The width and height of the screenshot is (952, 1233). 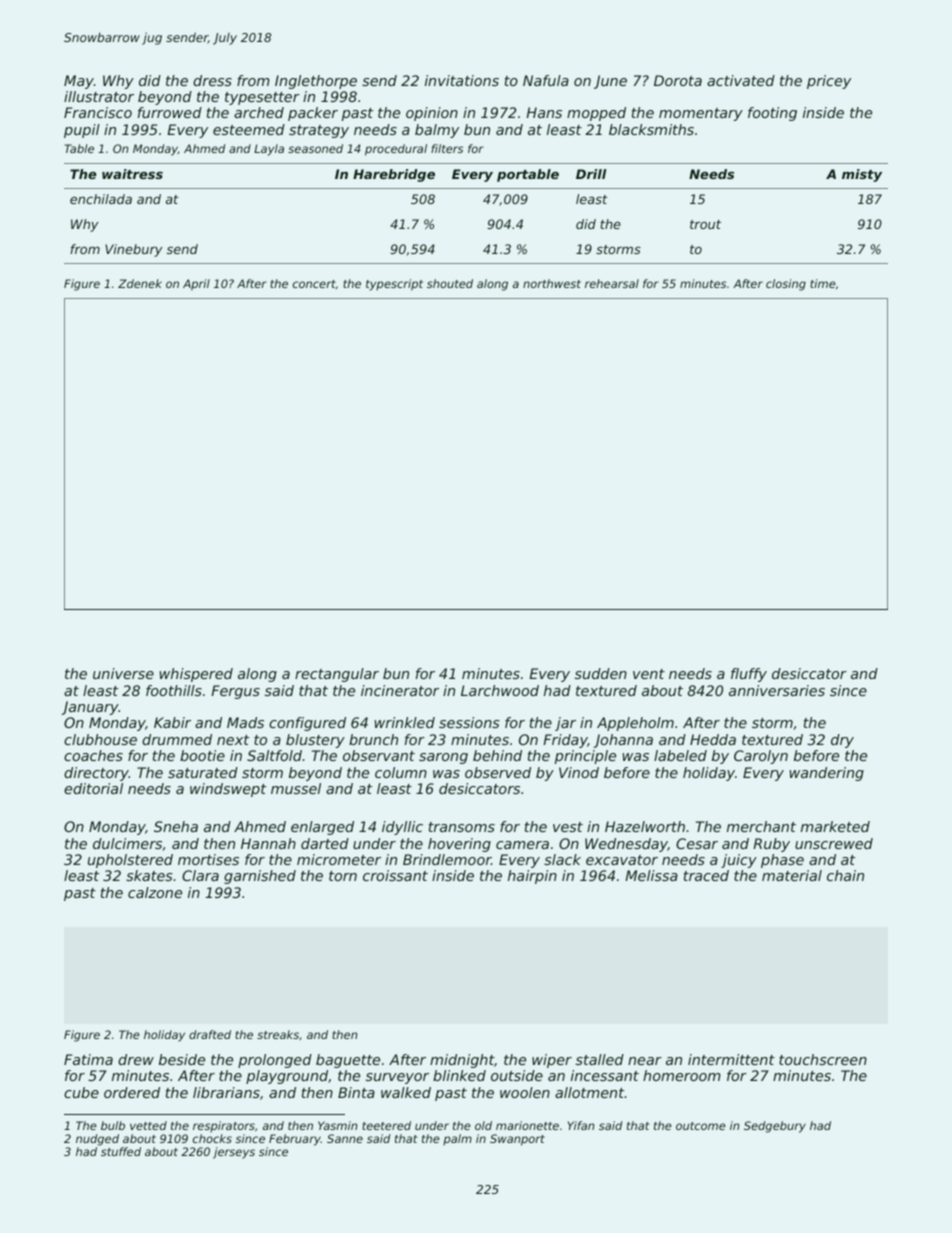 What do you see at coordinates (406, 1092) in the screenshot?
I see `walked` at bounding box center [406, 1092].
